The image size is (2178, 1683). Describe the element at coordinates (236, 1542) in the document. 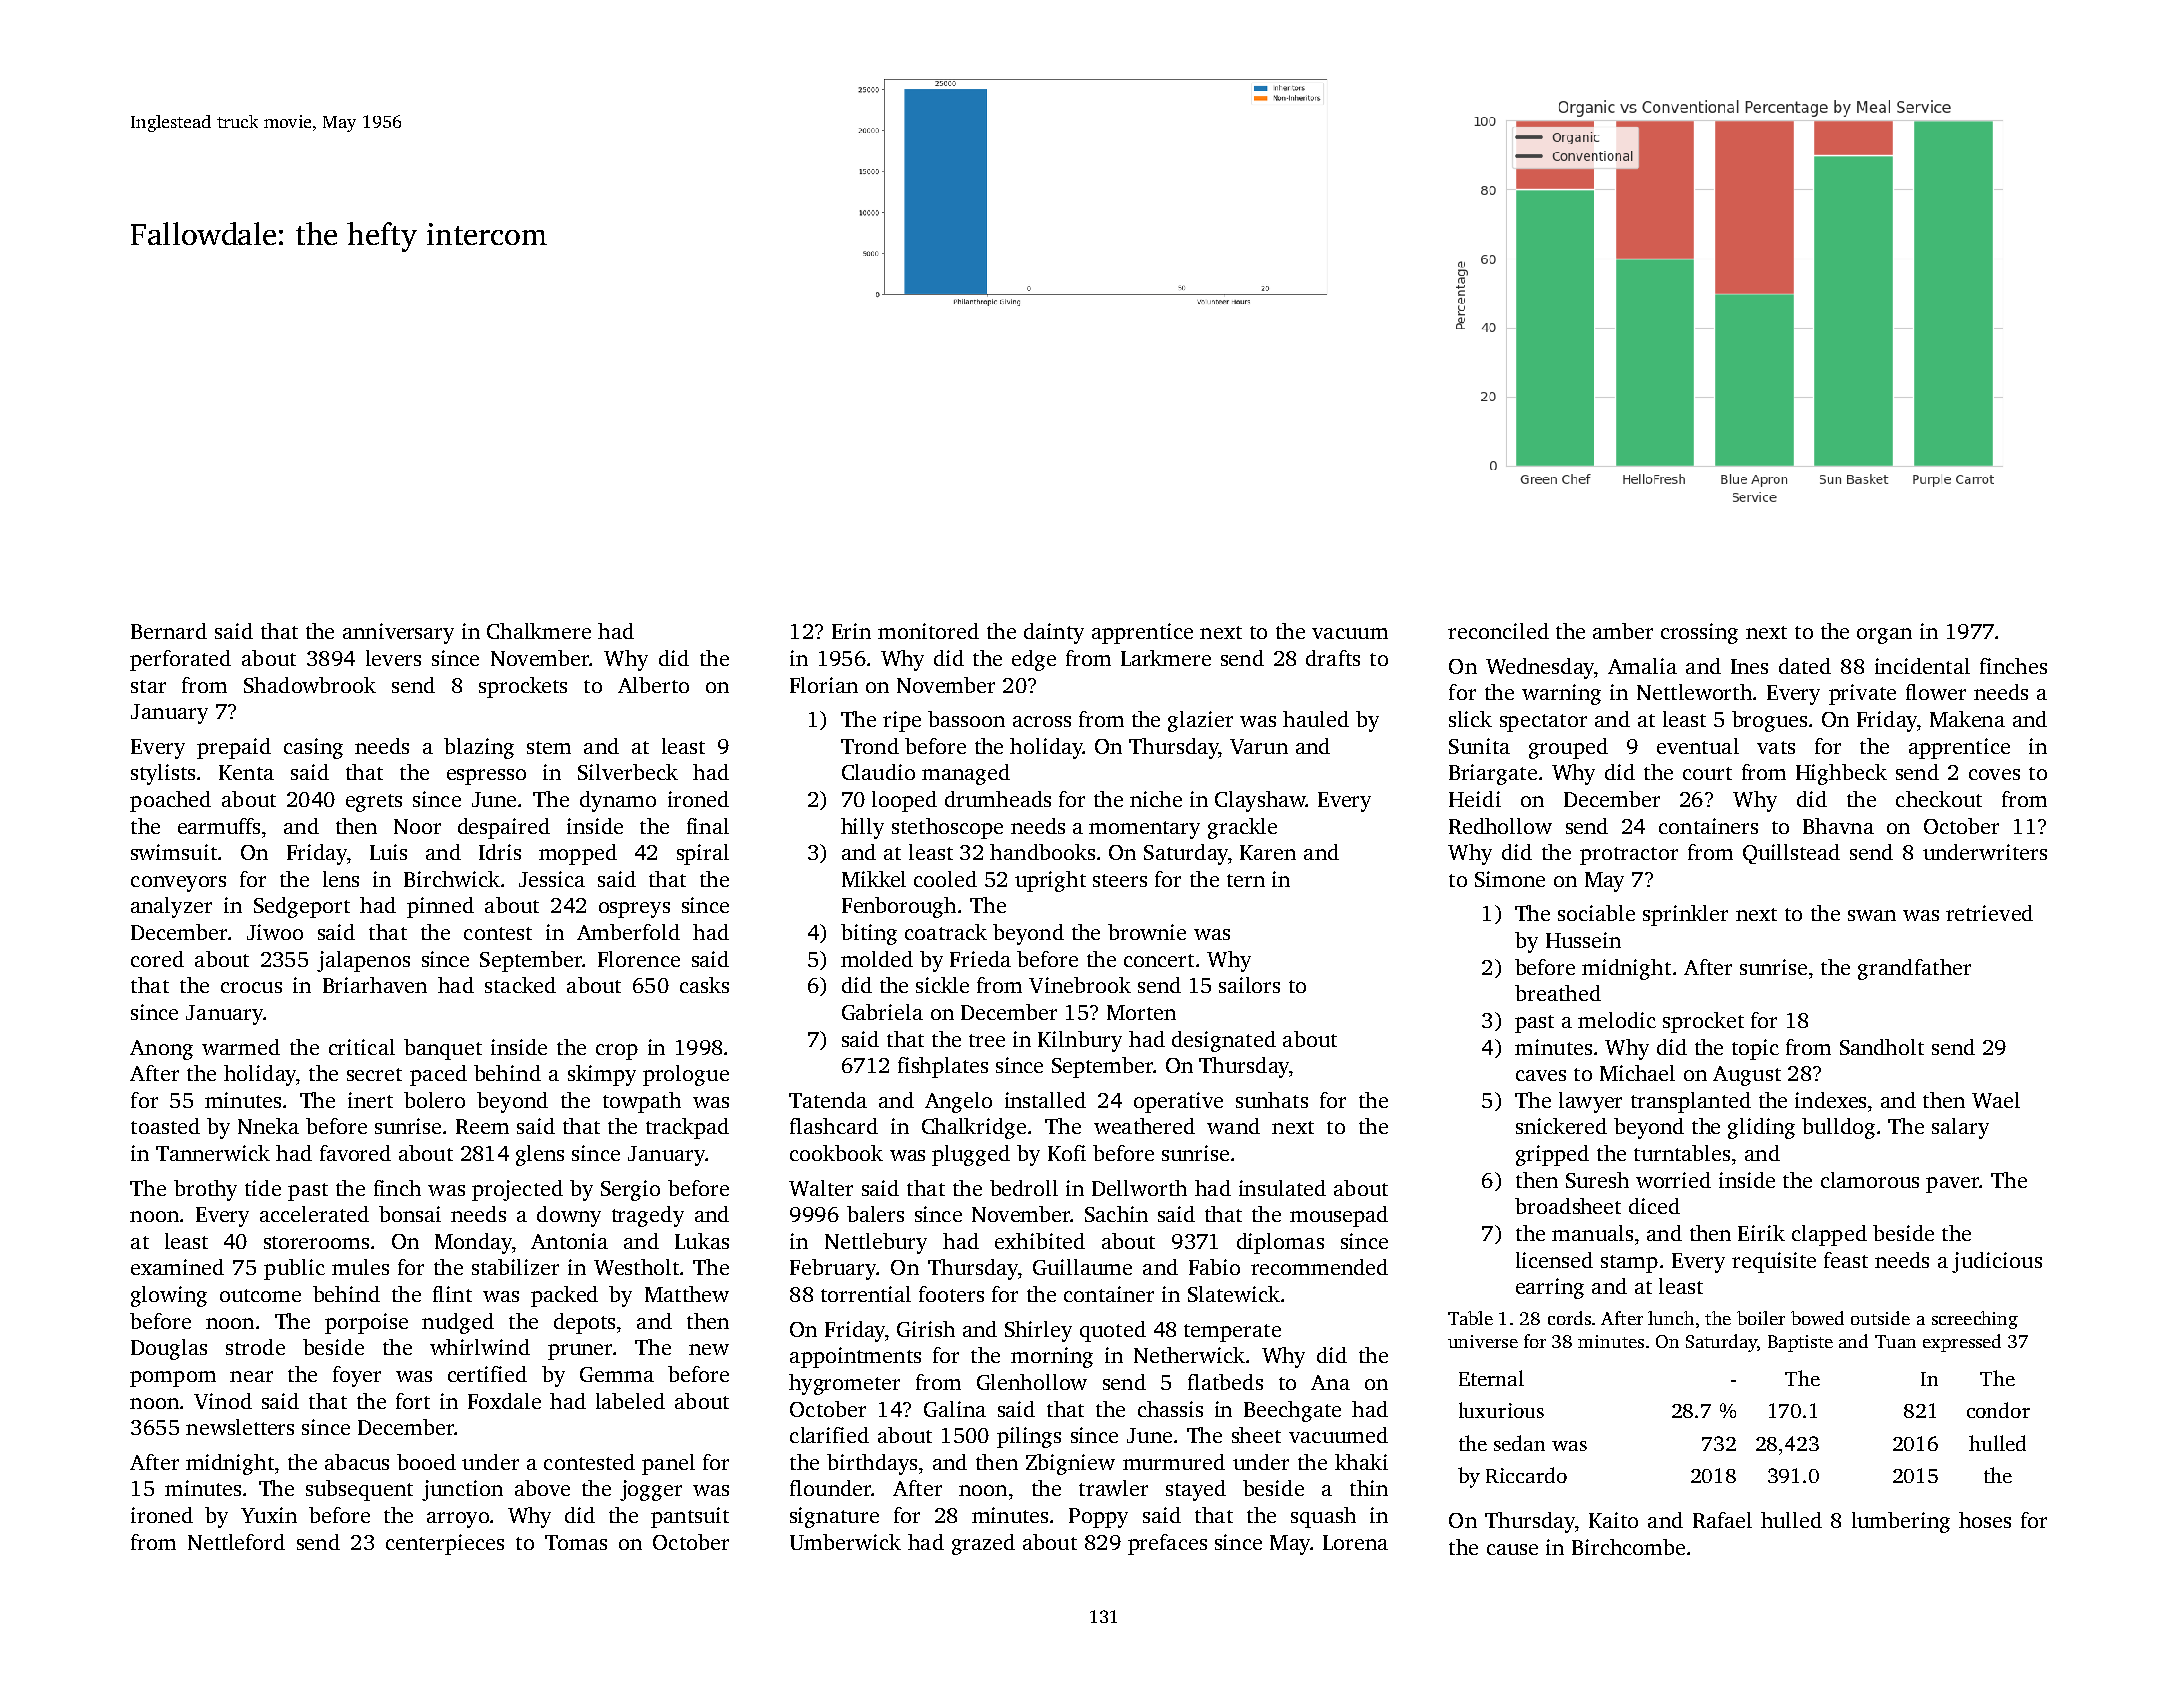

I see `Nettleford` at that location.
